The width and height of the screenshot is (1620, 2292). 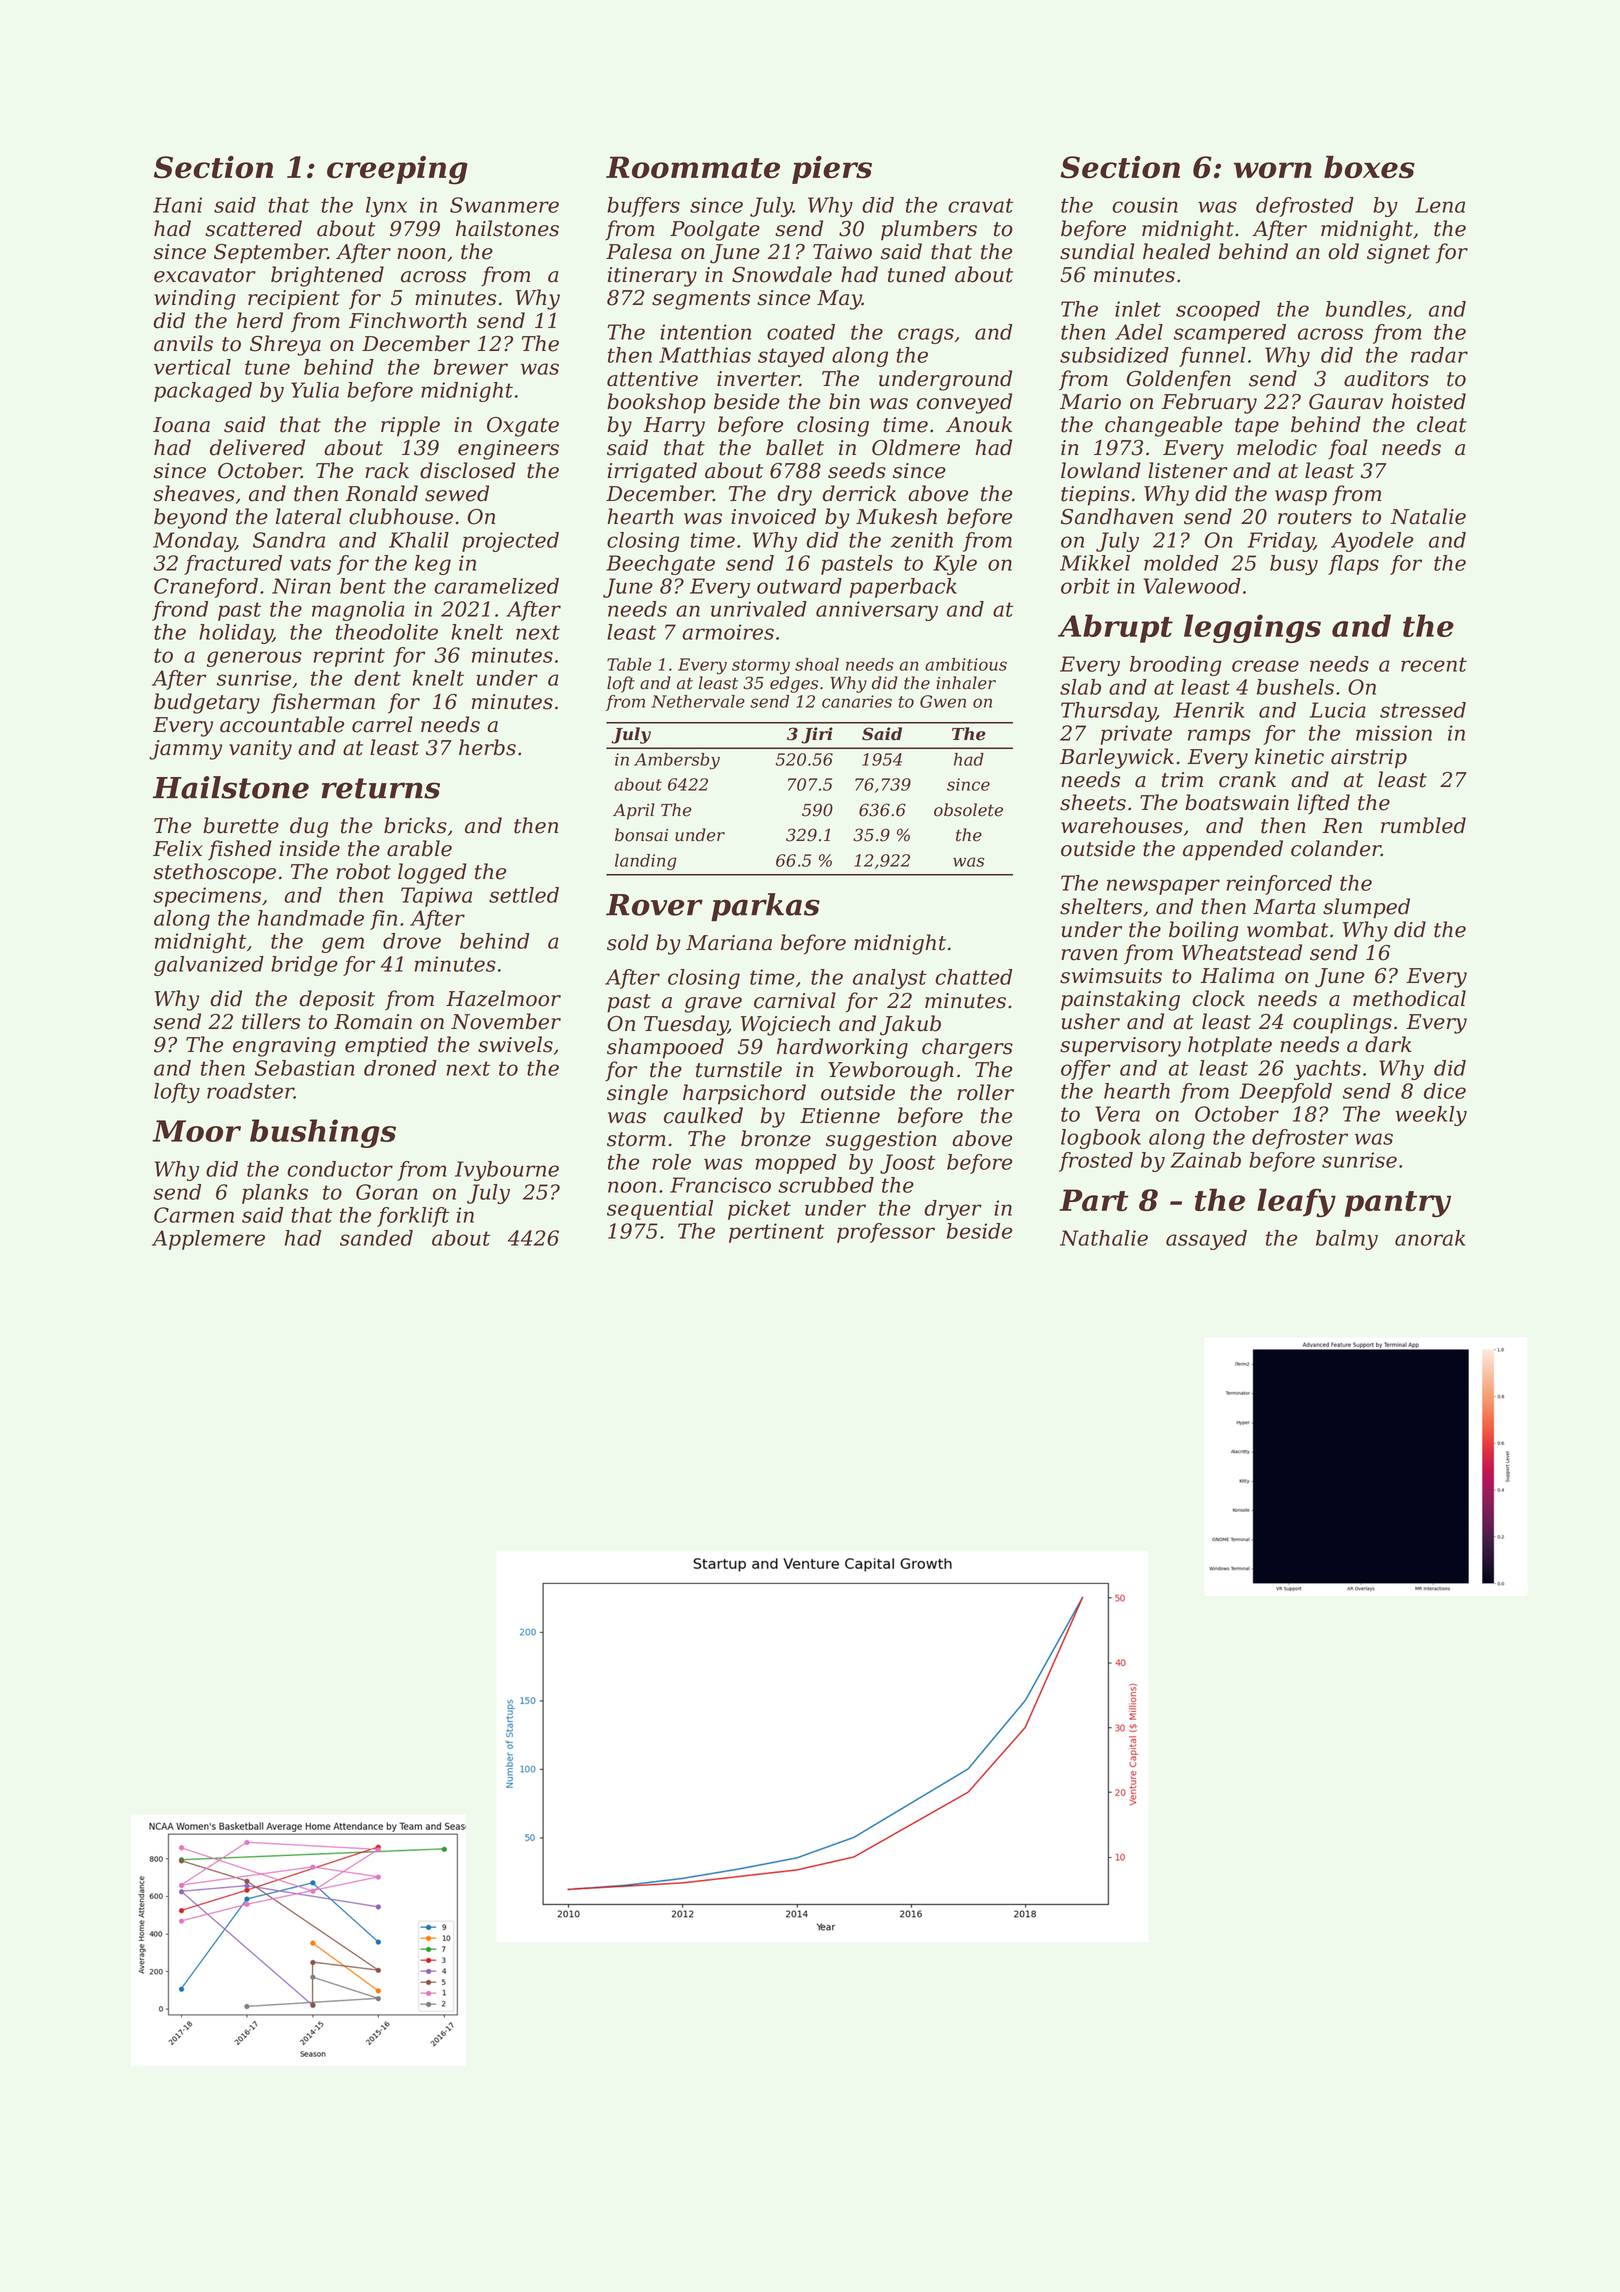 What do you see at coordinates (177, 205) in the screenshot?
I see `Hani` at bounding box center [177, 205].
